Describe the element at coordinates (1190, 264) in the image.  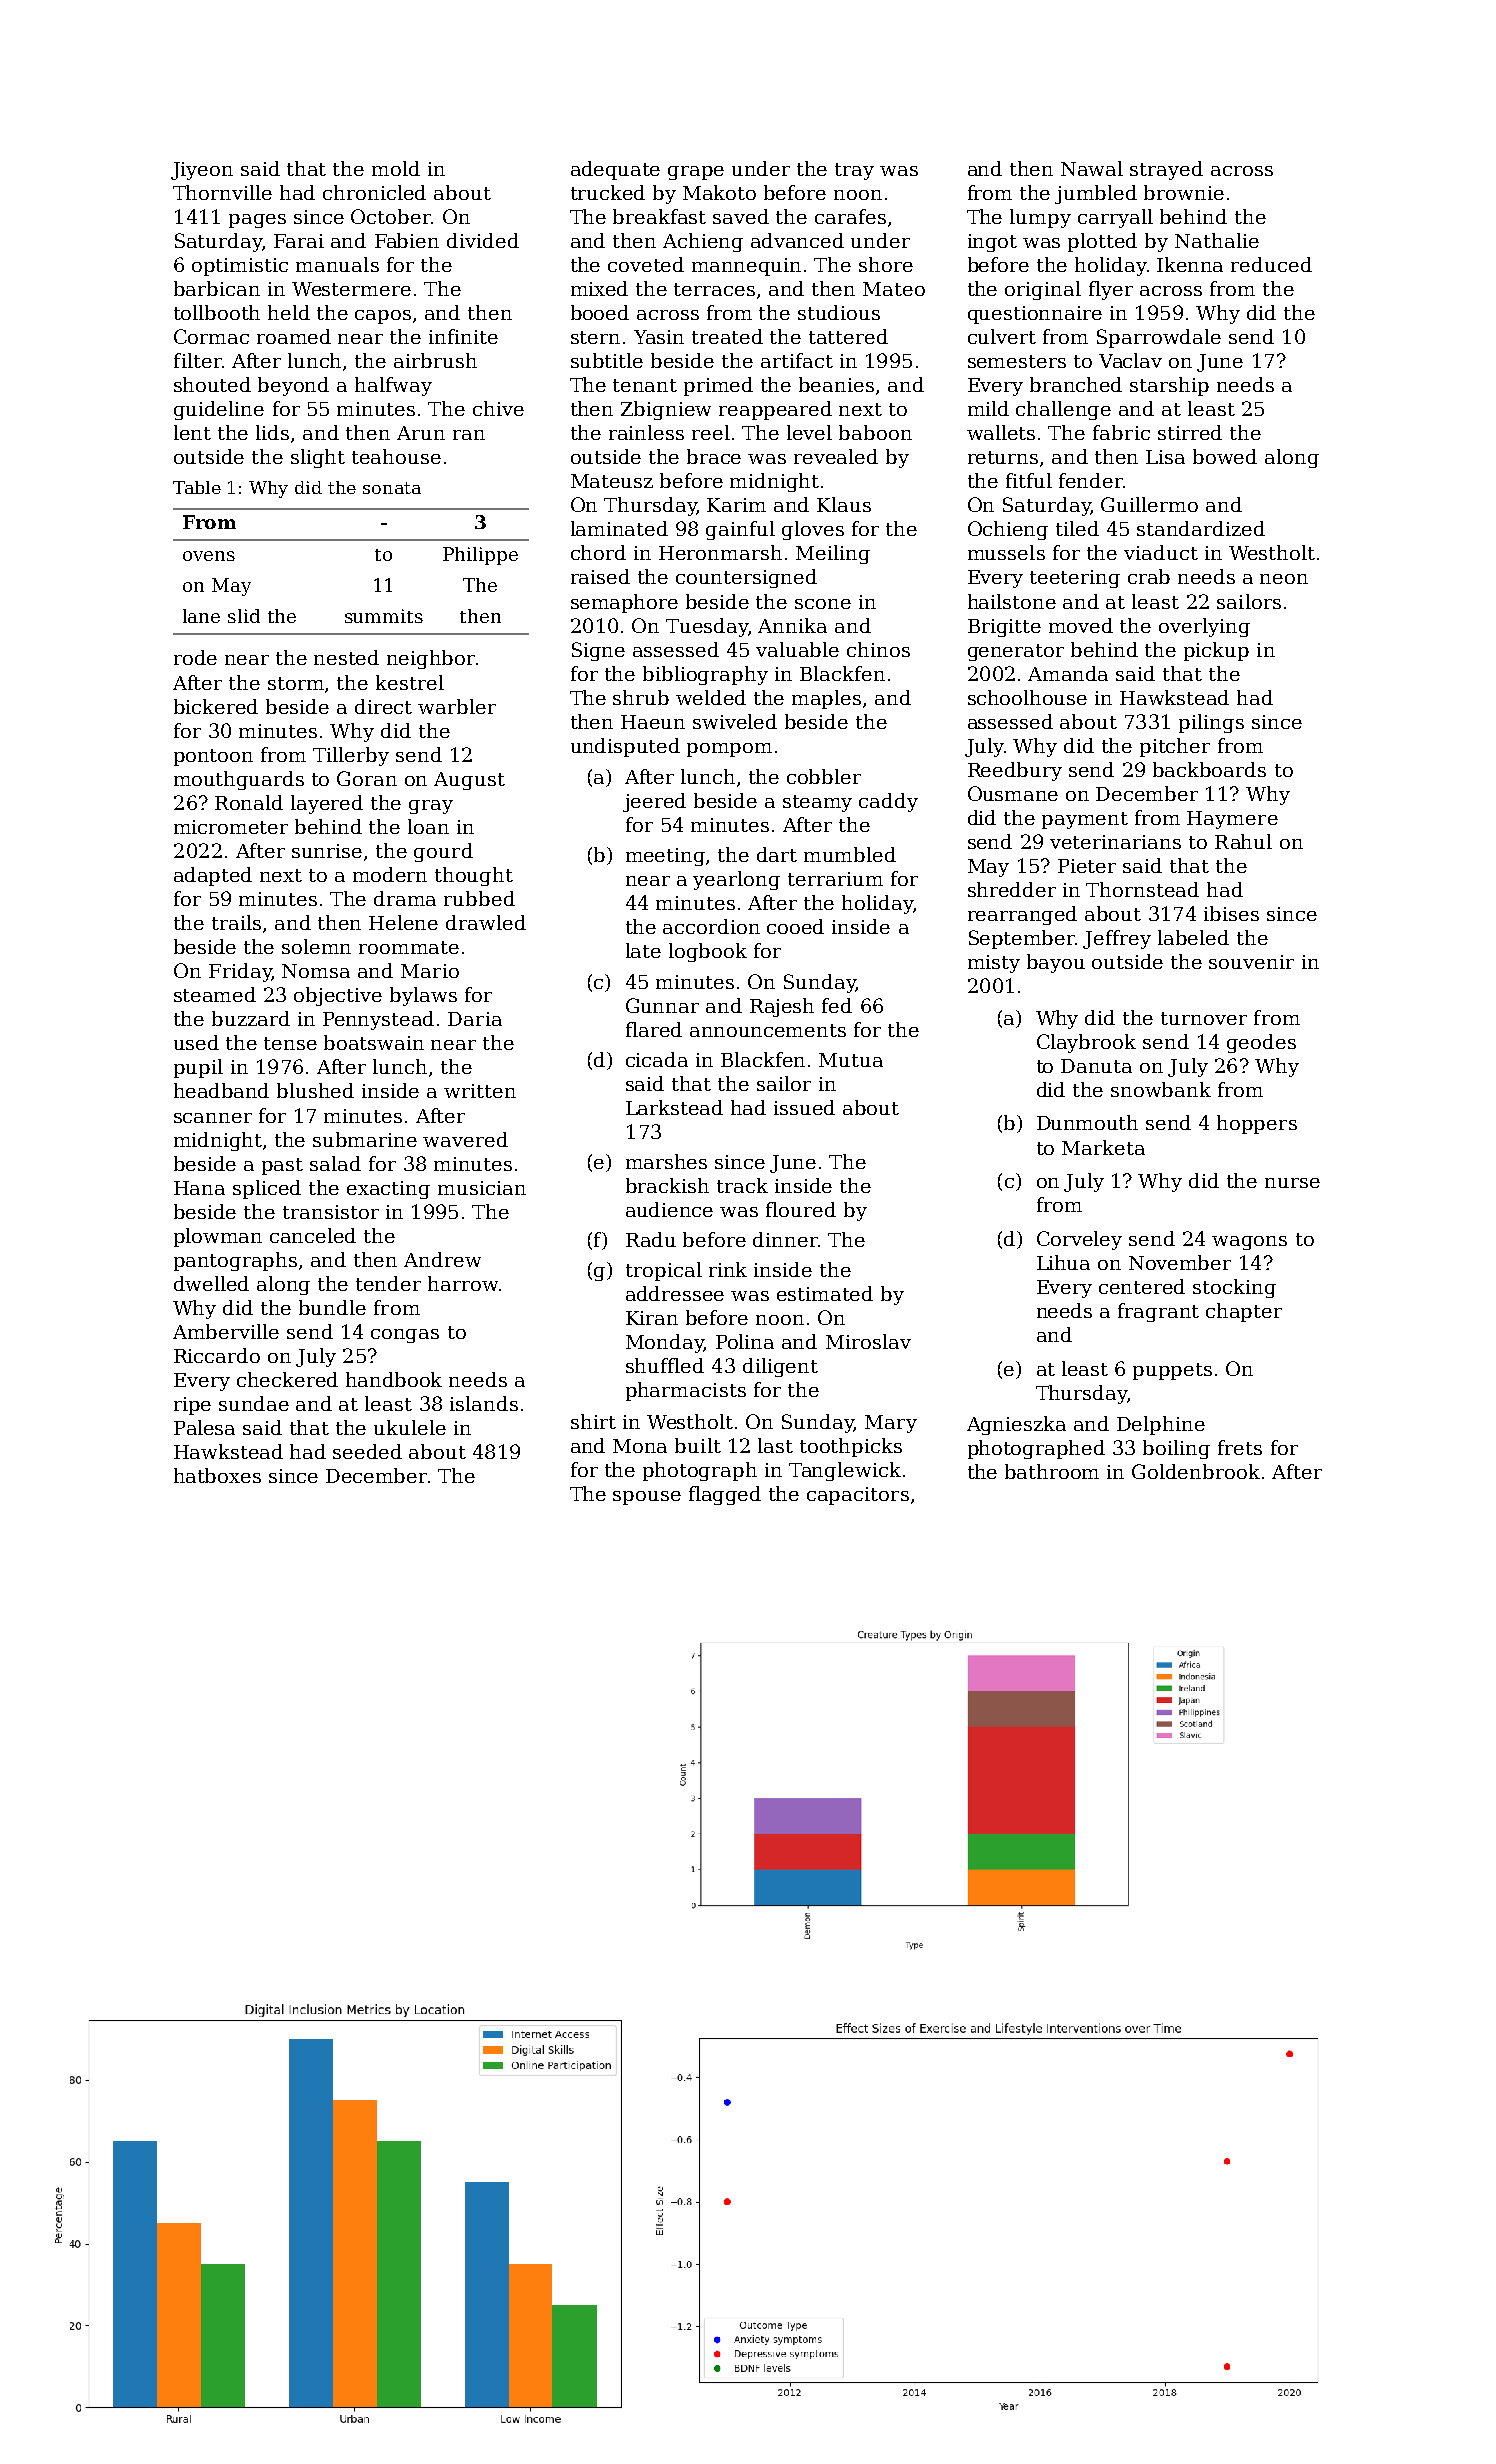
I see `Ikenna` at that location.
